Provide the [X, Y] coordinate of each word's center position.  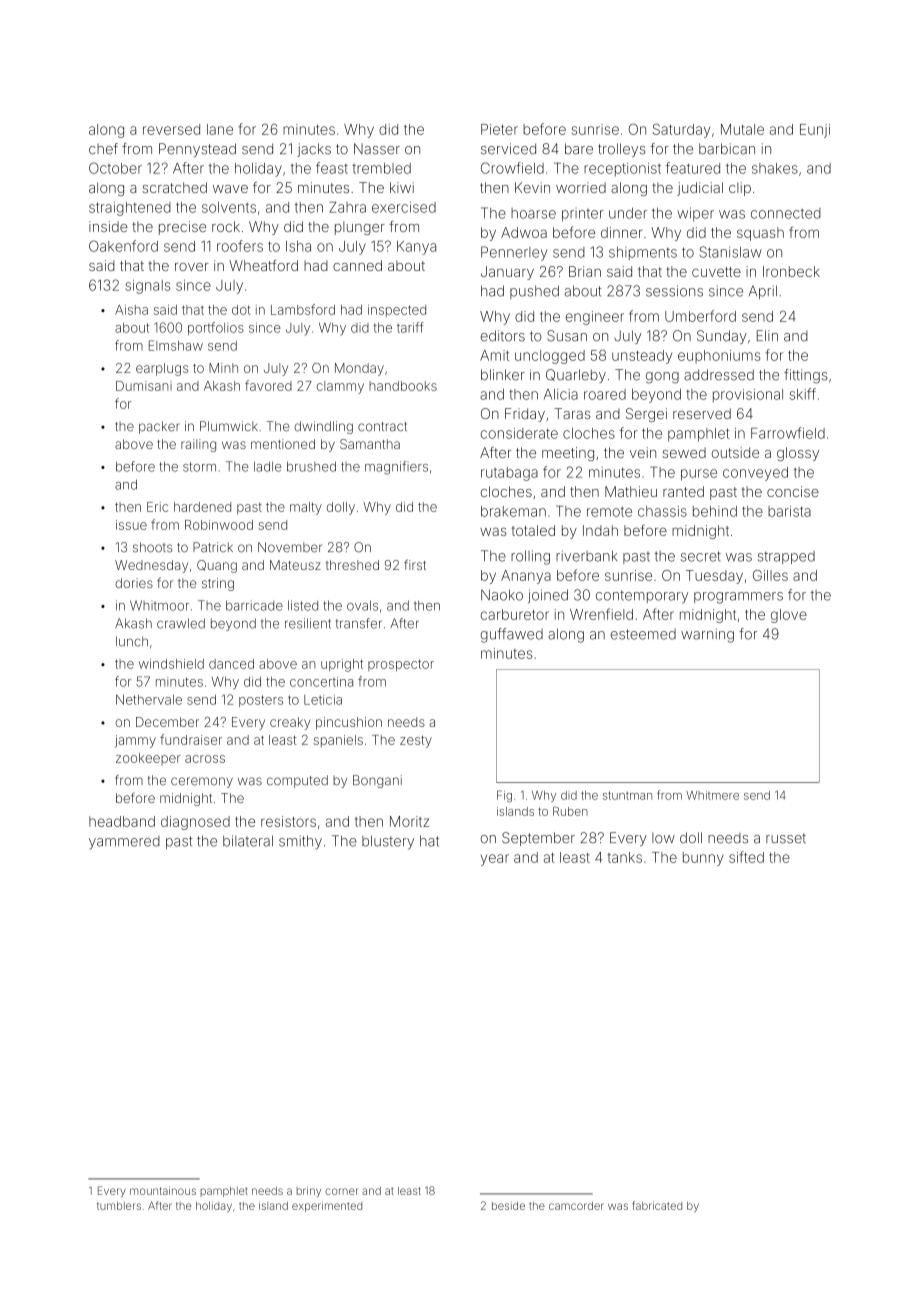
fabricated [657, 1205]
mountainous [163, 1190]
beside [508, 1206]
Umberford [700, 316]
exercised [404, 207]
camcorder [576, 1206]
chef [103, 149]
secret [701, 556]
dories [134, 583]
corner [341, 1191]
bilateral [248, 841]
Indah [600, 530]
